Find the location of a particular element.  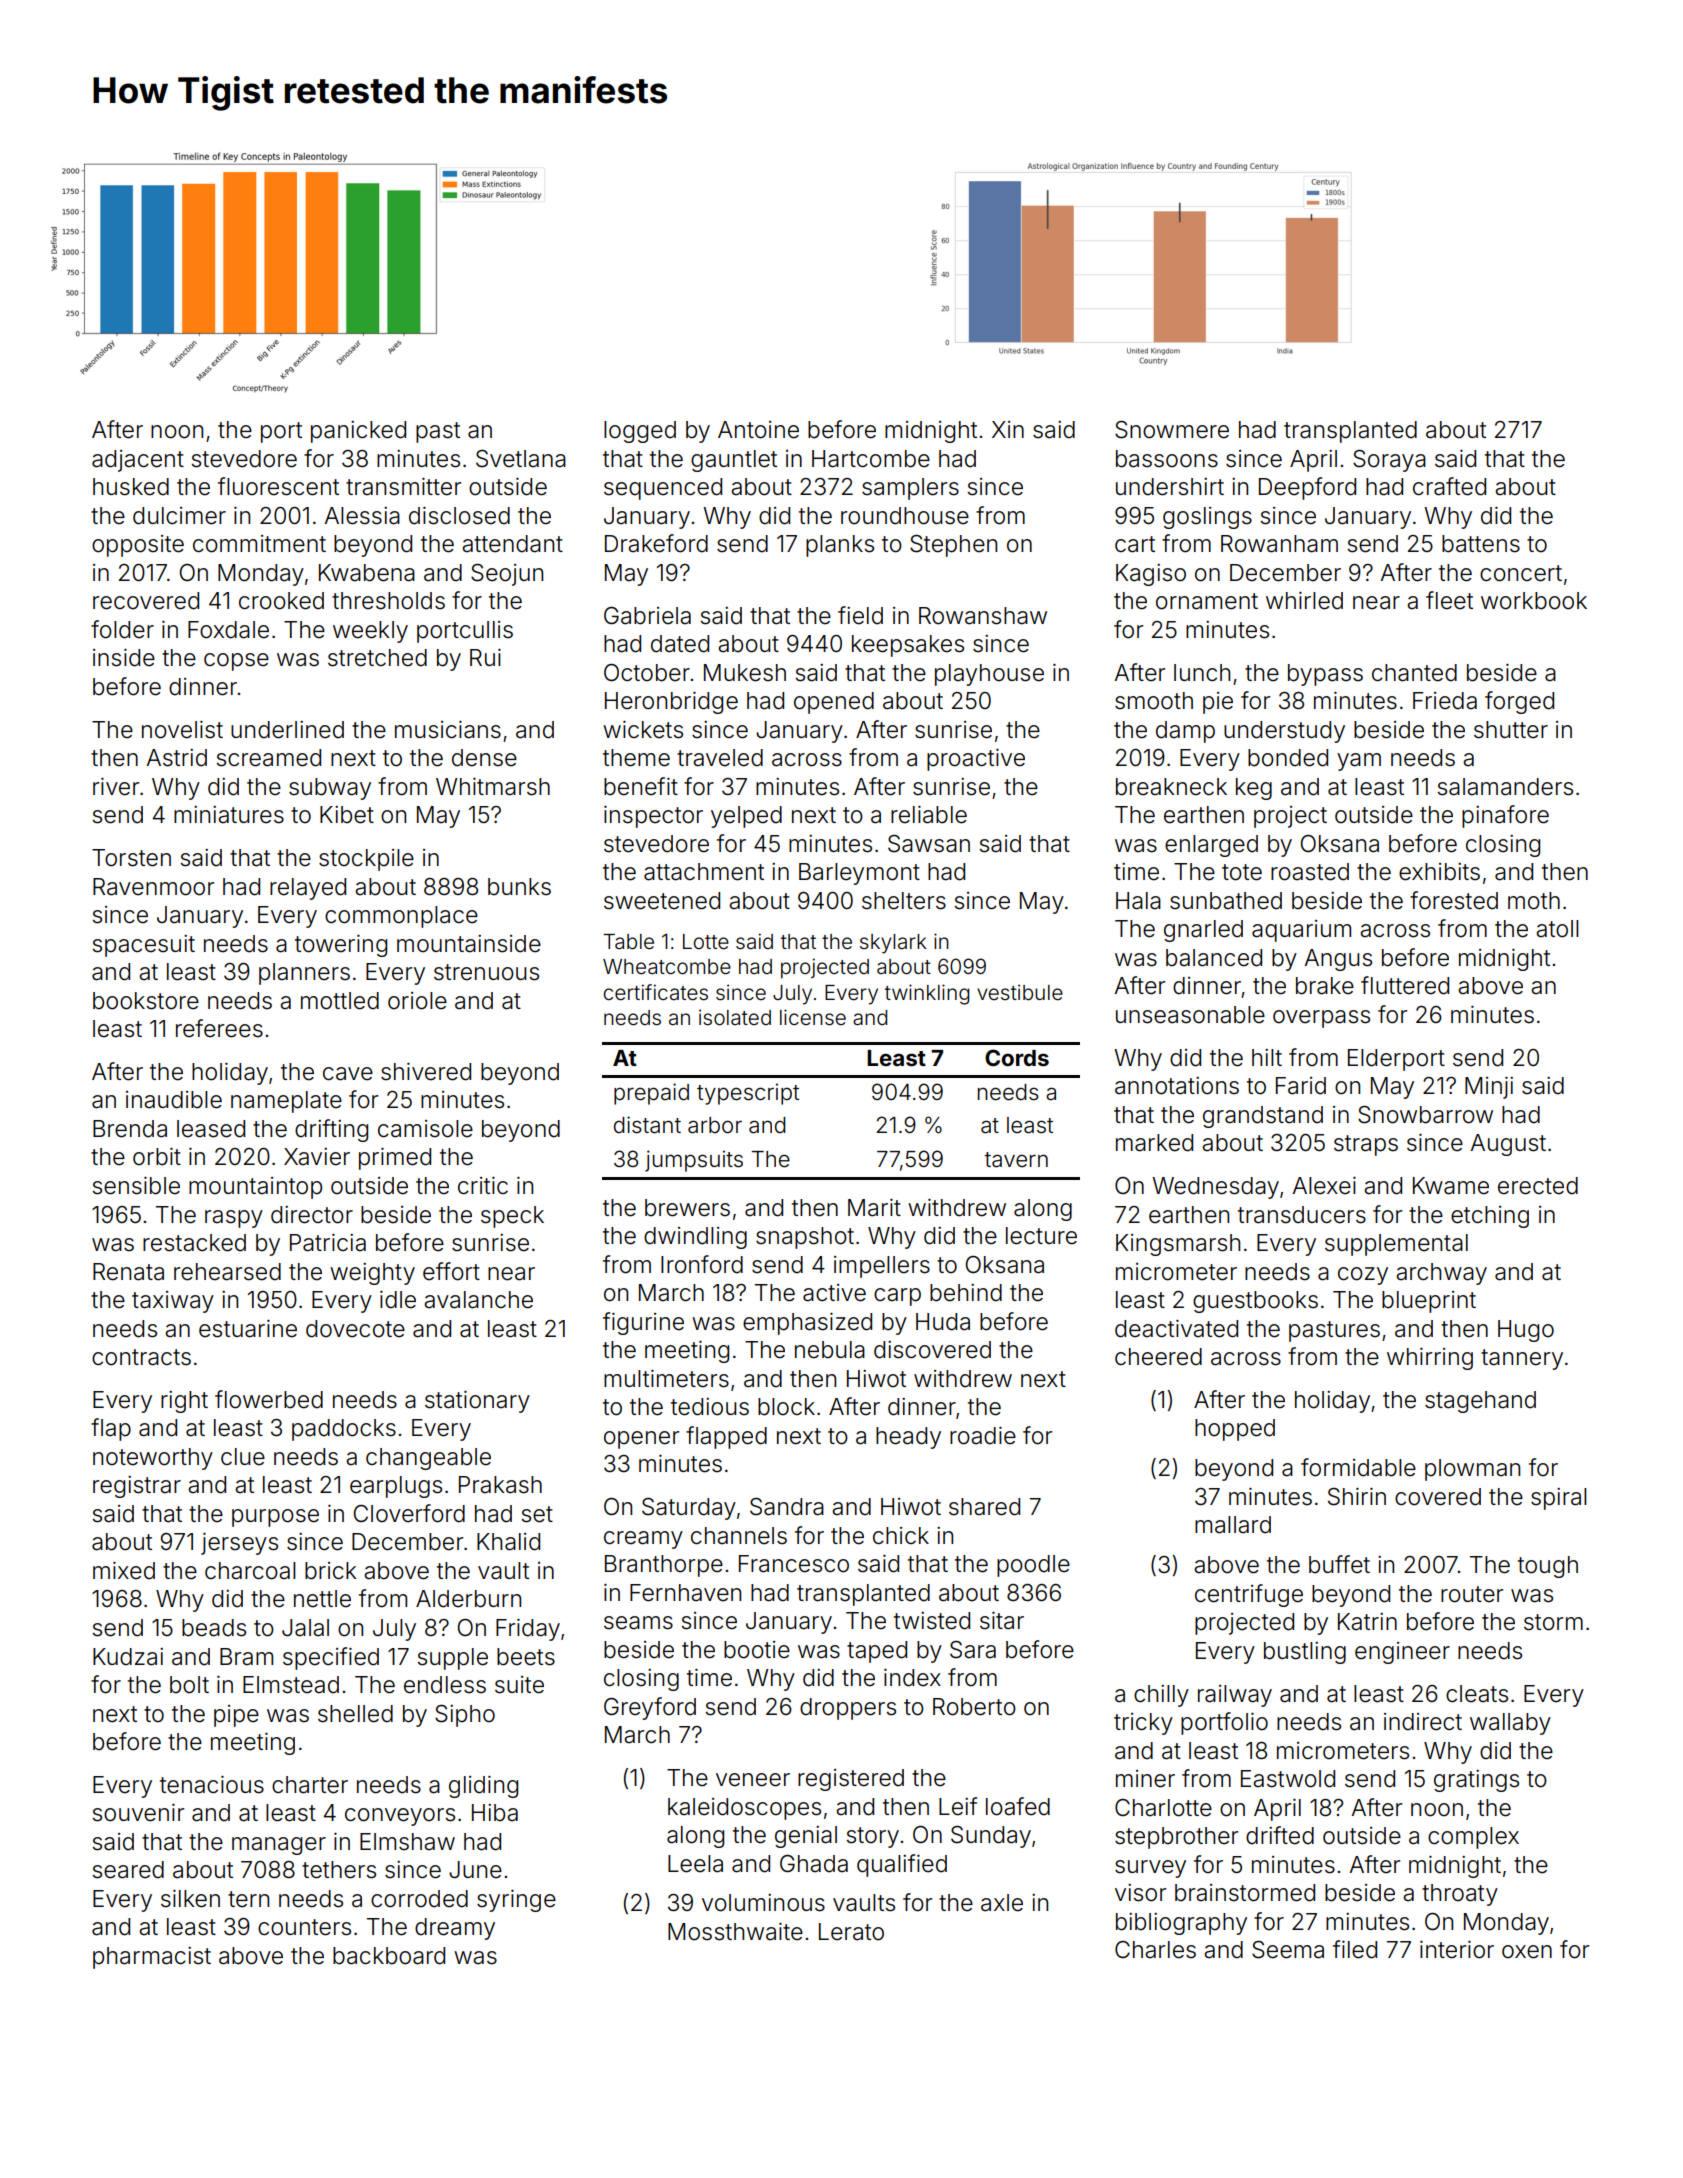

field is located at coordinates (860, 615).
